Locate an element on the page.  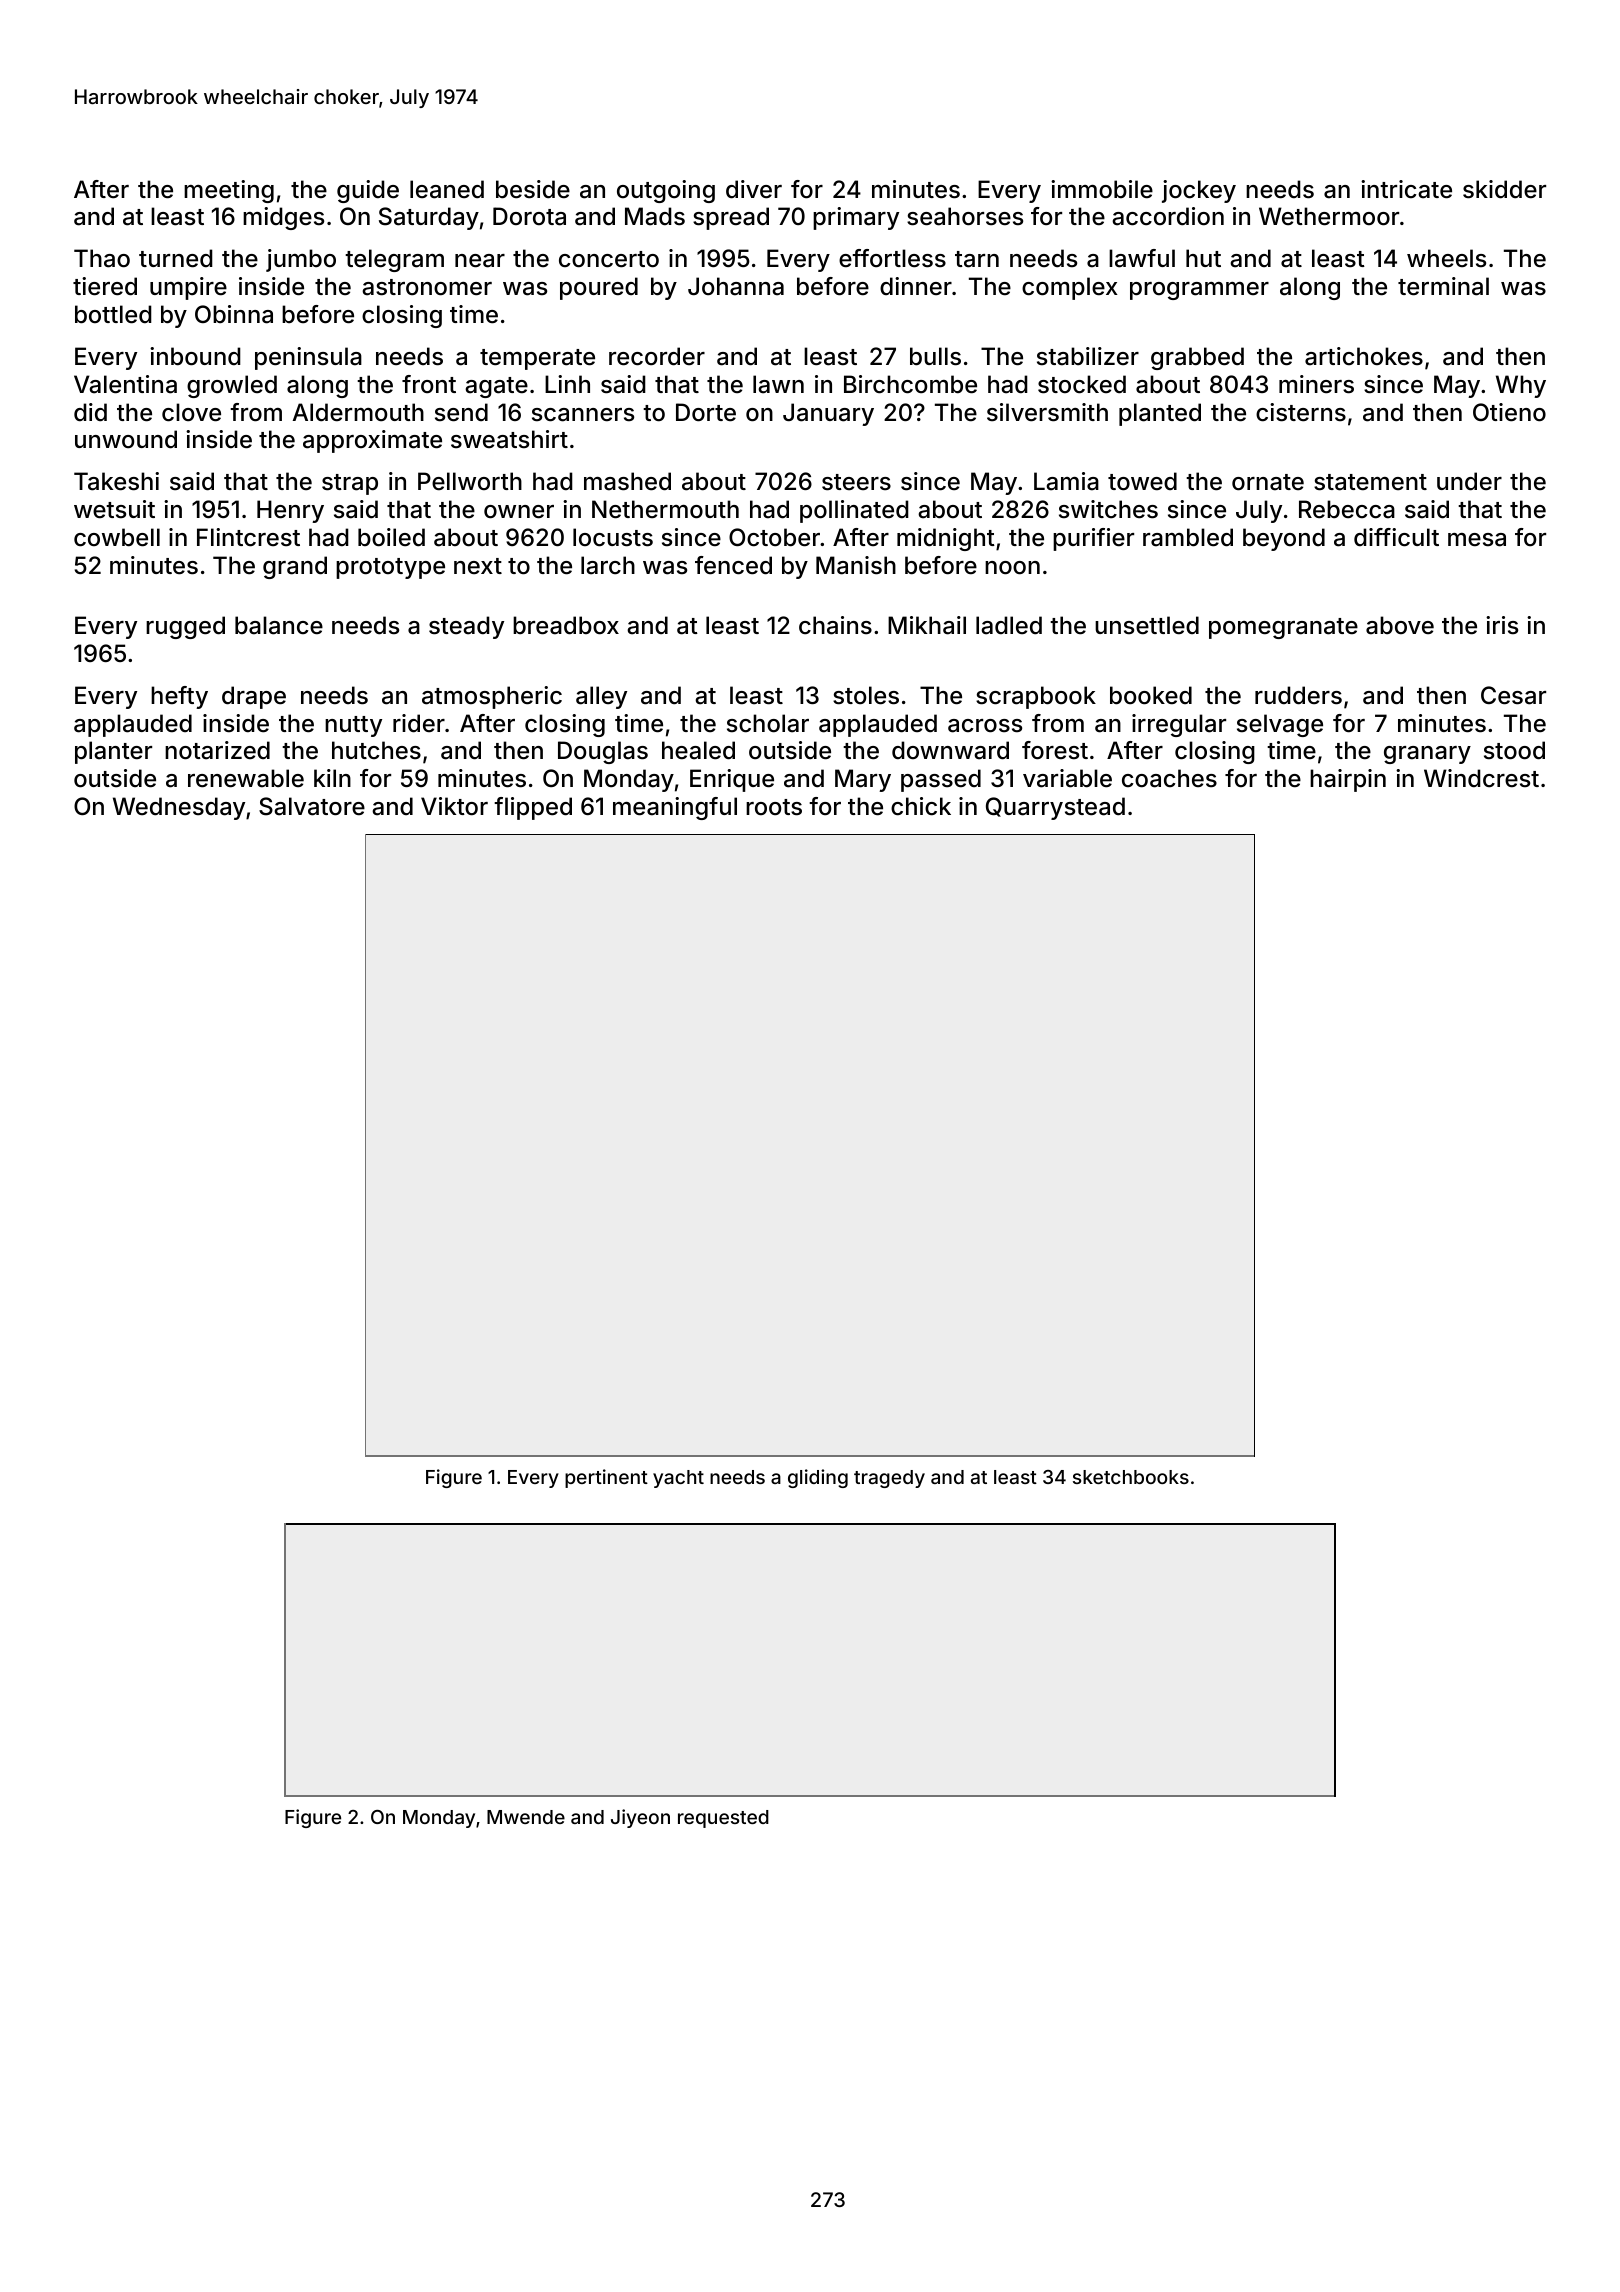
meeting is located at coordinates (229, 191).
